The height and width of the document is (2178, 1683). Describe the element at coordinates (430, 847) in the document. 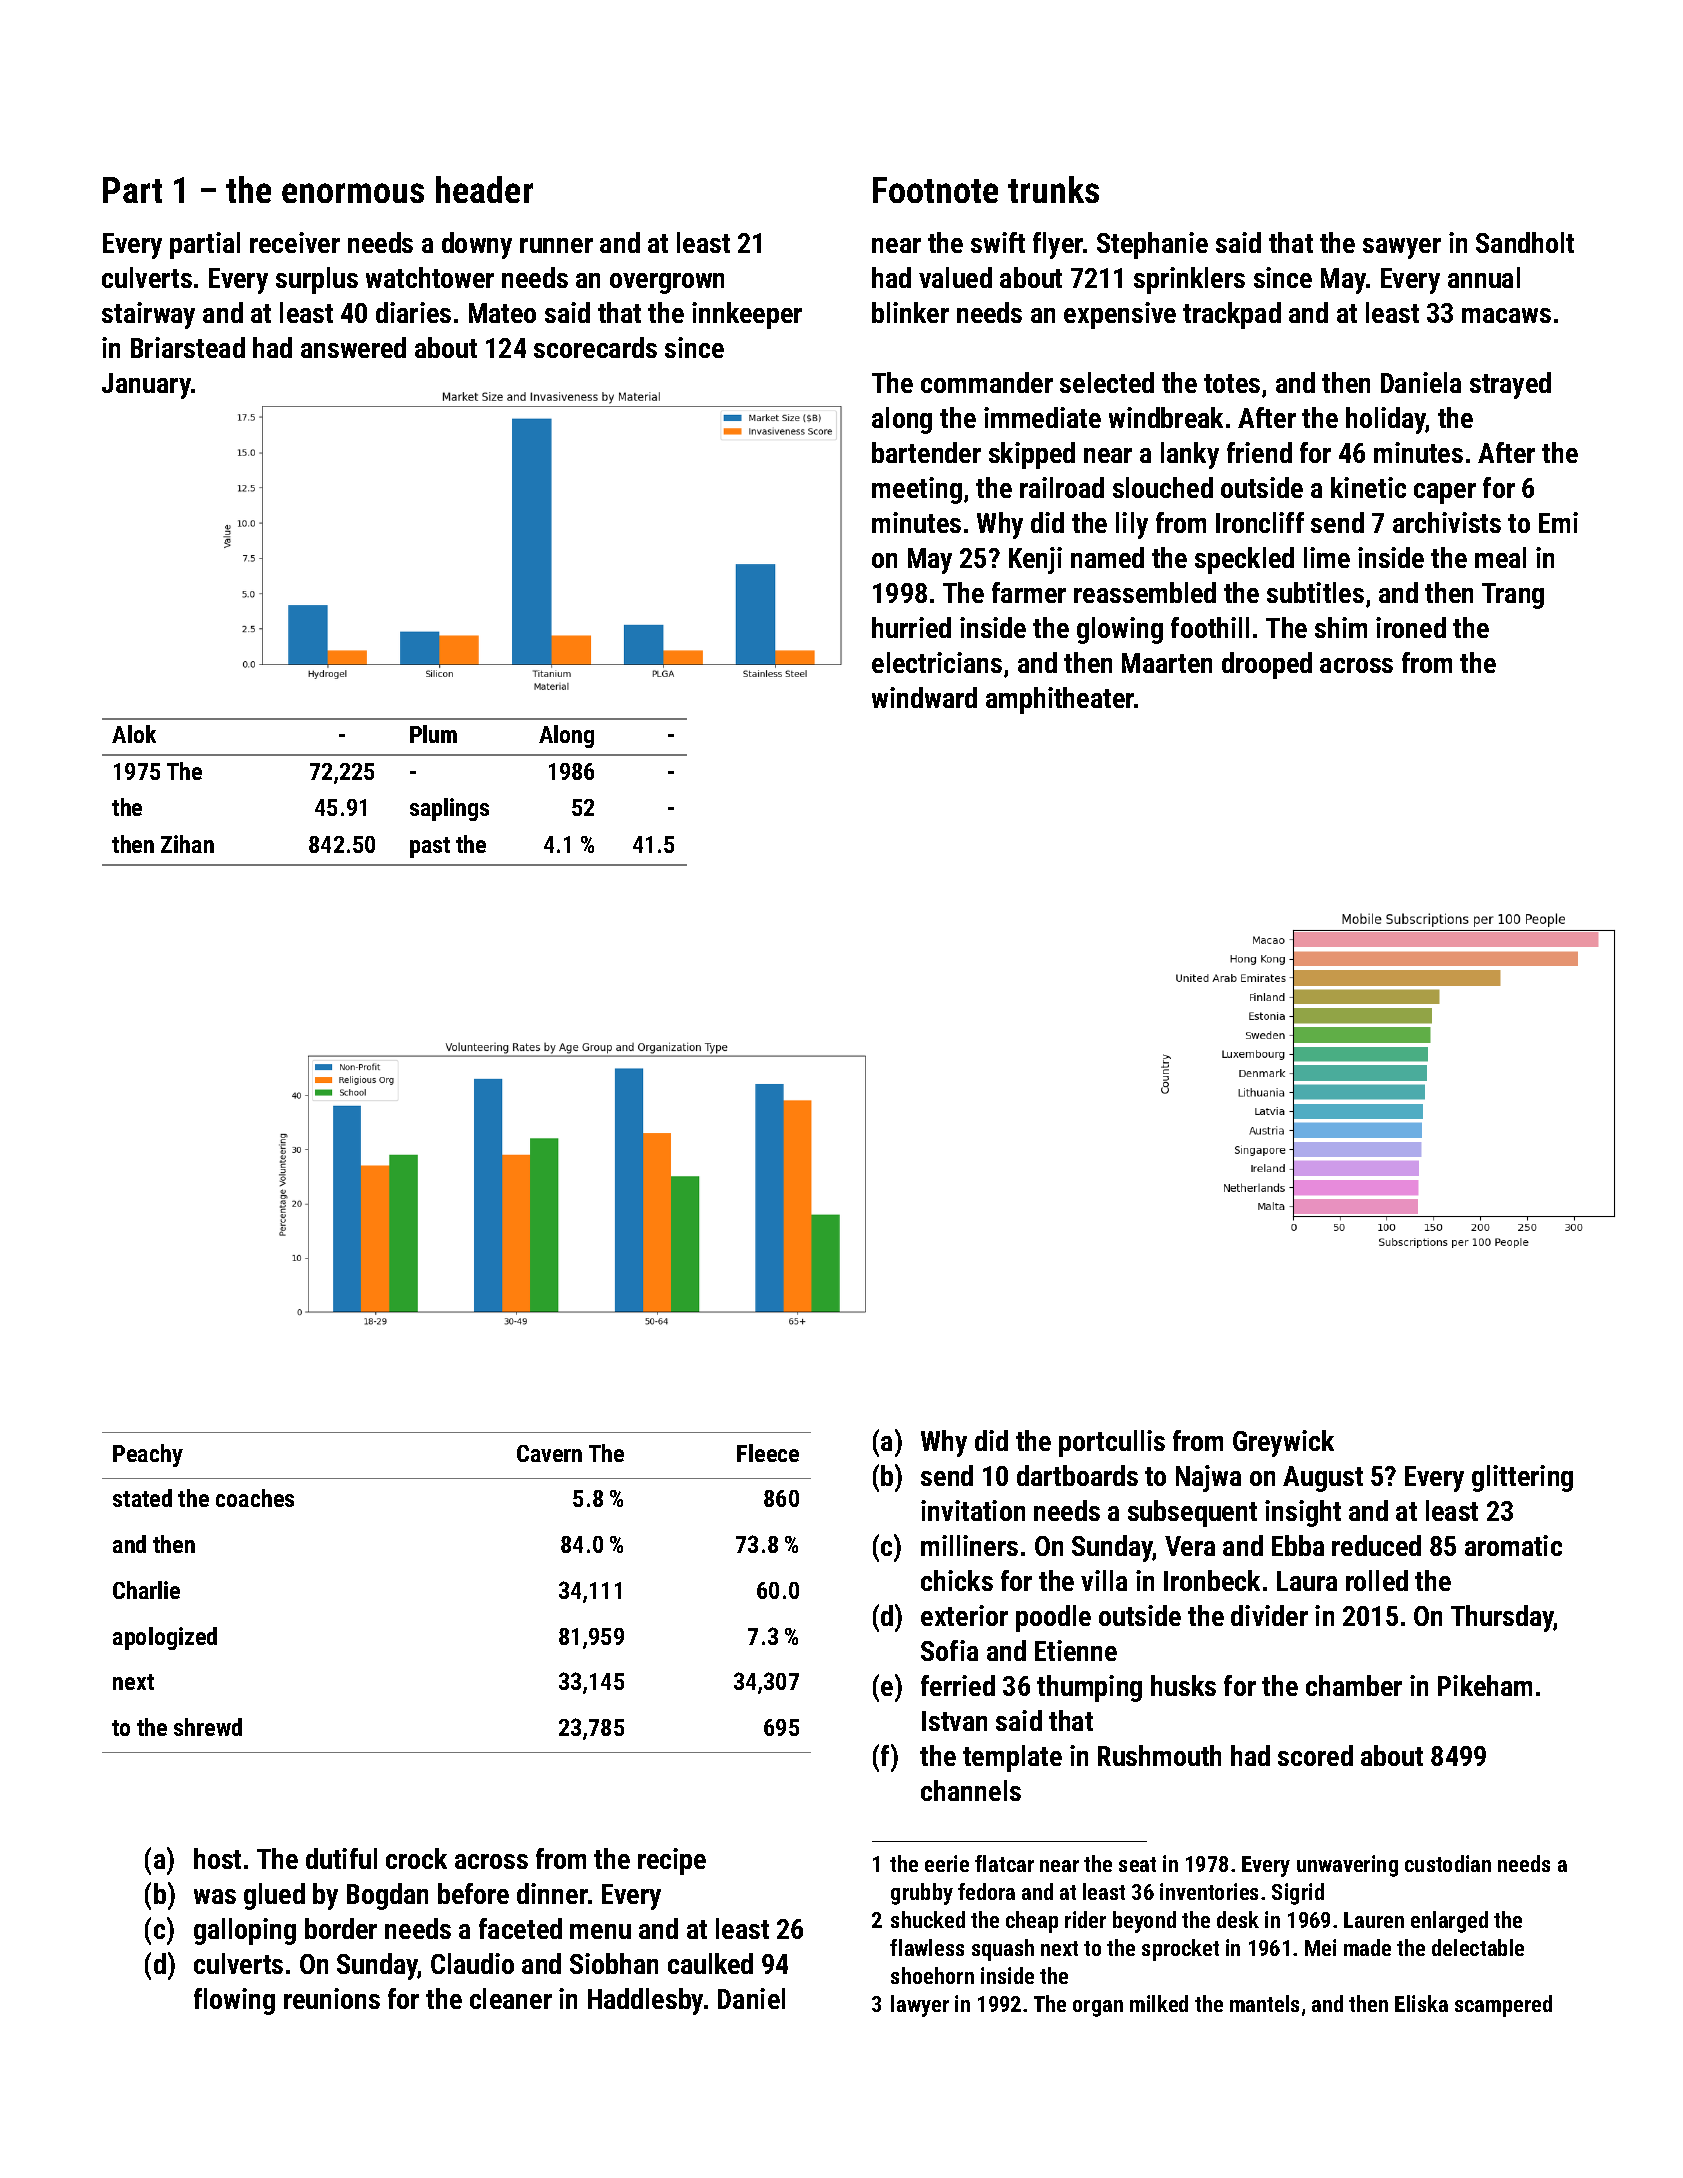

I see `past` at that location.
